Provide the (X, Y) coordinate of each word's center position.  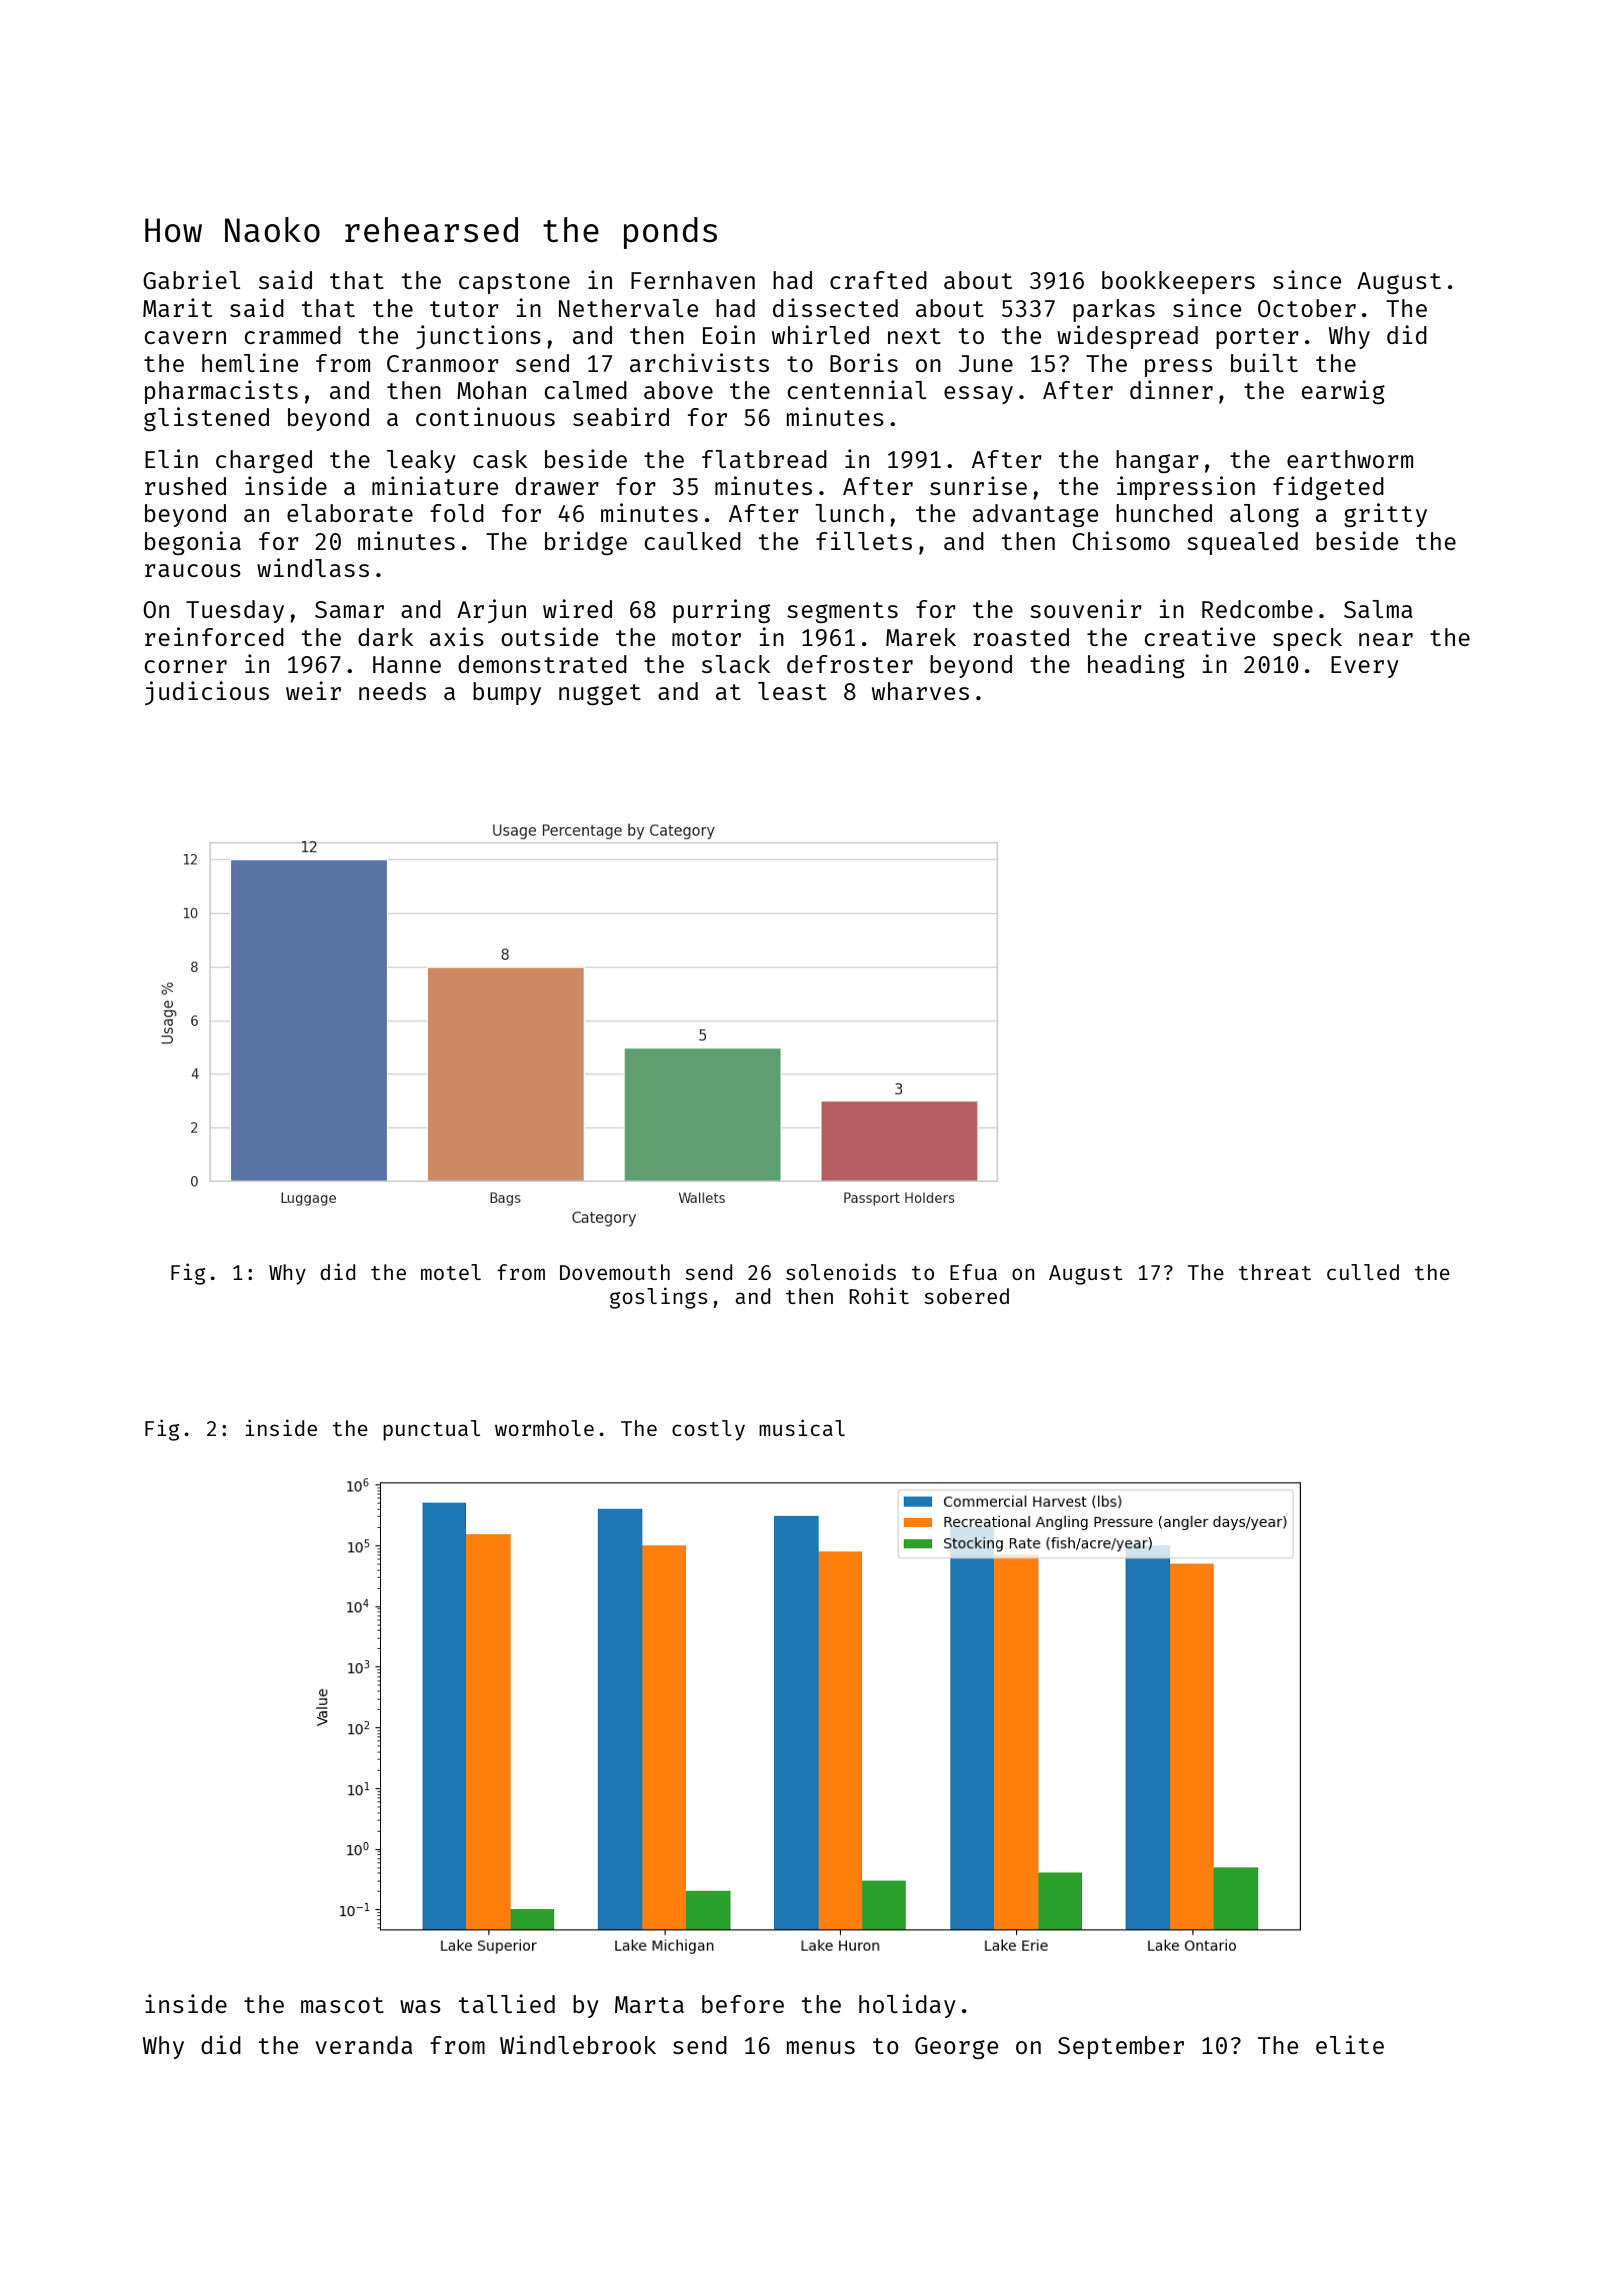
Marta (649, 2004)
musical (802, 1427)
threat (1275, 1272)
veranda (363, 2045)
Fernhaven (693, 280)
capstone (514, 283)
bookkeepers (1178, 282)
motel (451, 1272)
